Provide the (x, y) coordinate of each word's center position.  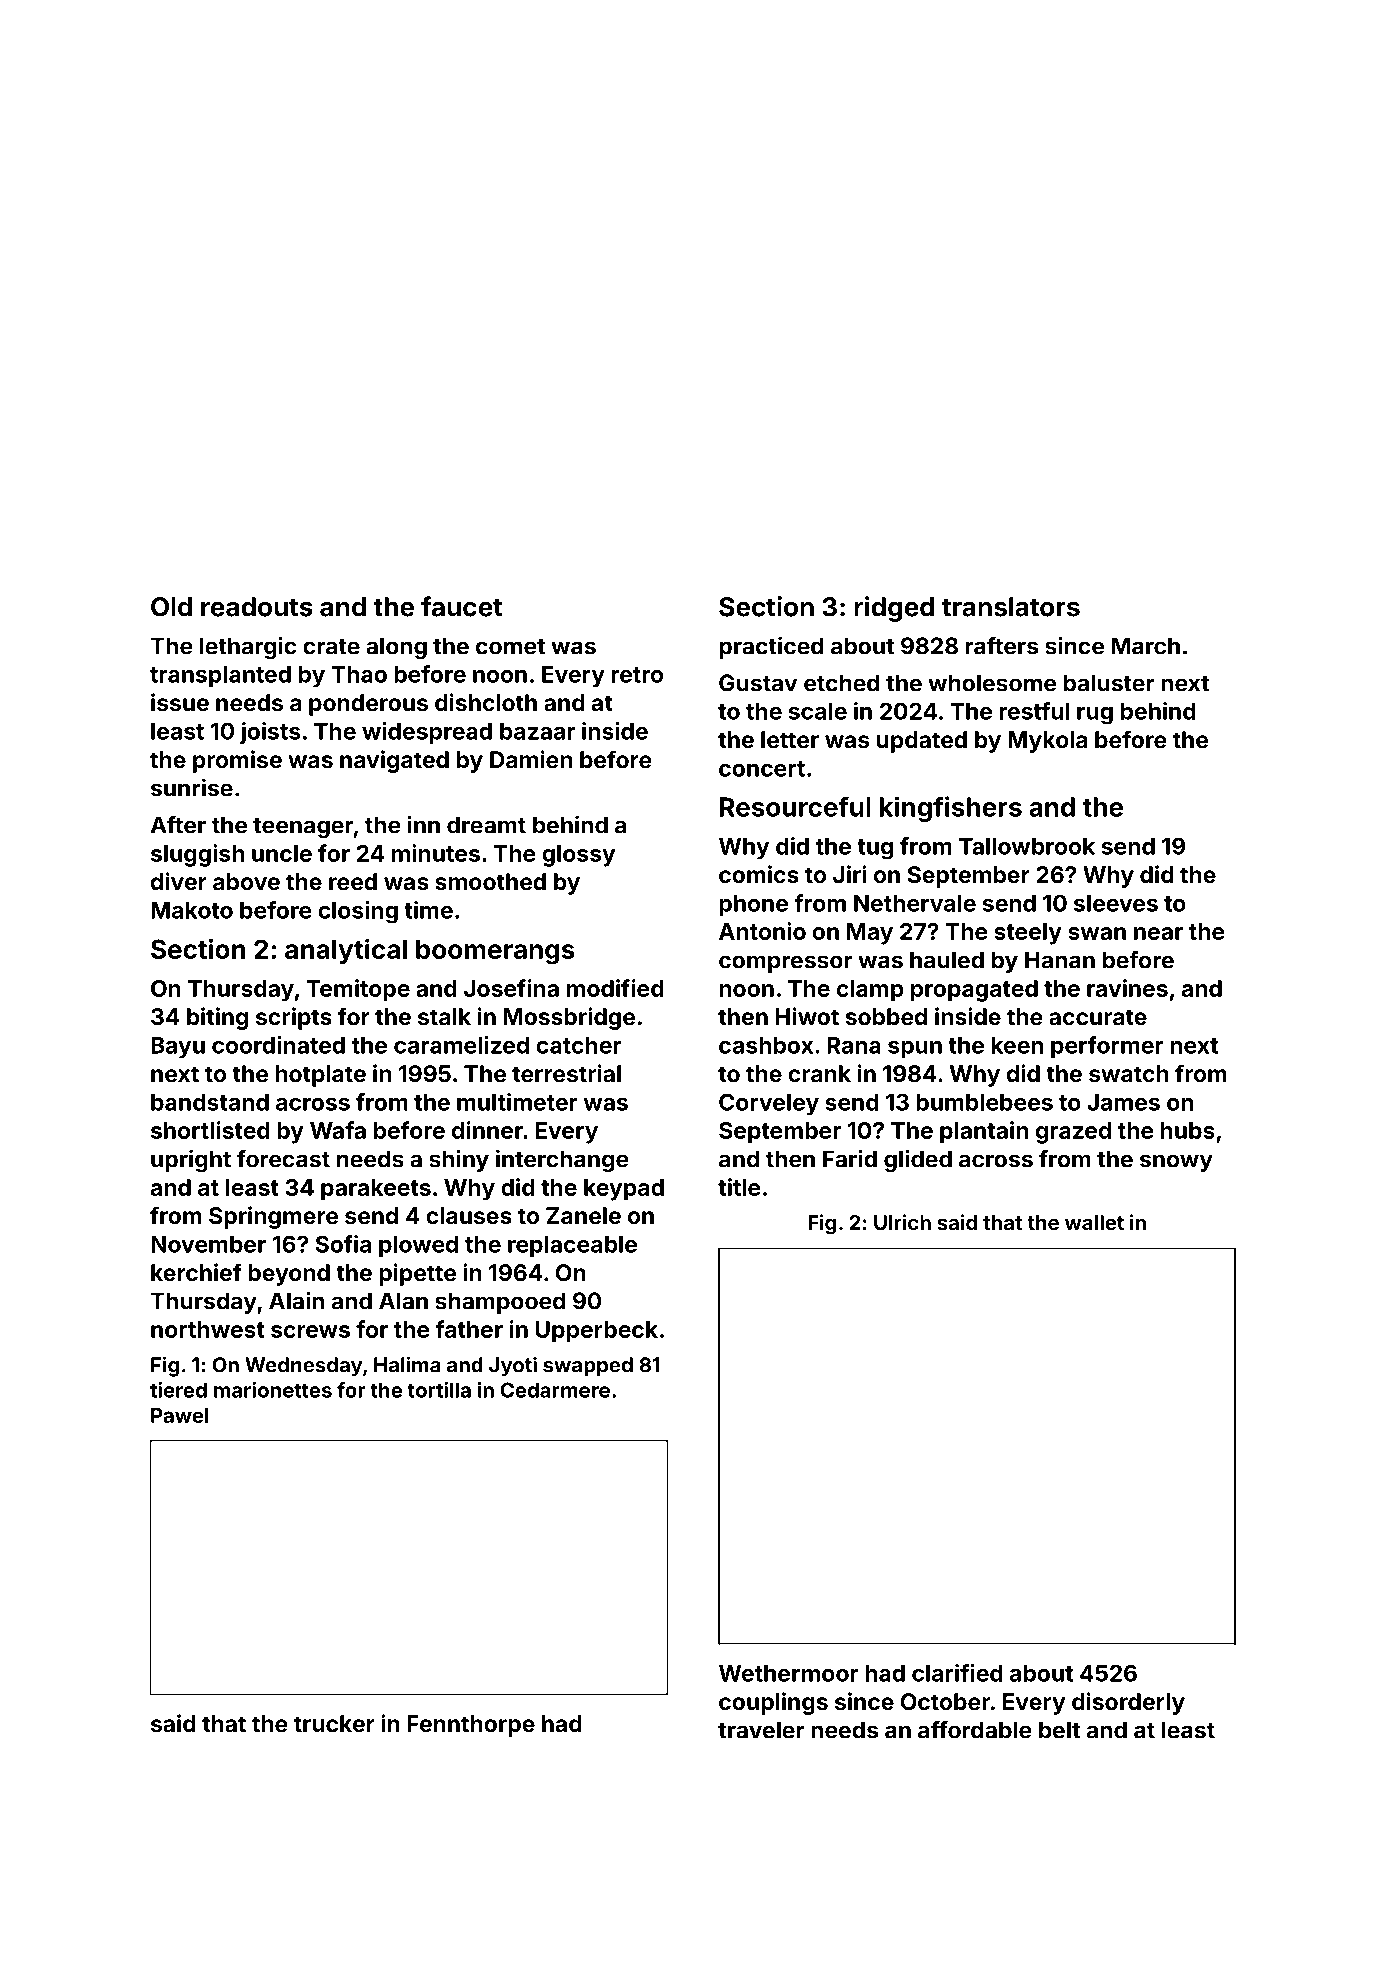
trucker (334, 1723)
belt (1059, 1730)
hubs (1188, 1130)
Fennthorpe (471, 1726)
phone (753, 905)
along (396, 648)
